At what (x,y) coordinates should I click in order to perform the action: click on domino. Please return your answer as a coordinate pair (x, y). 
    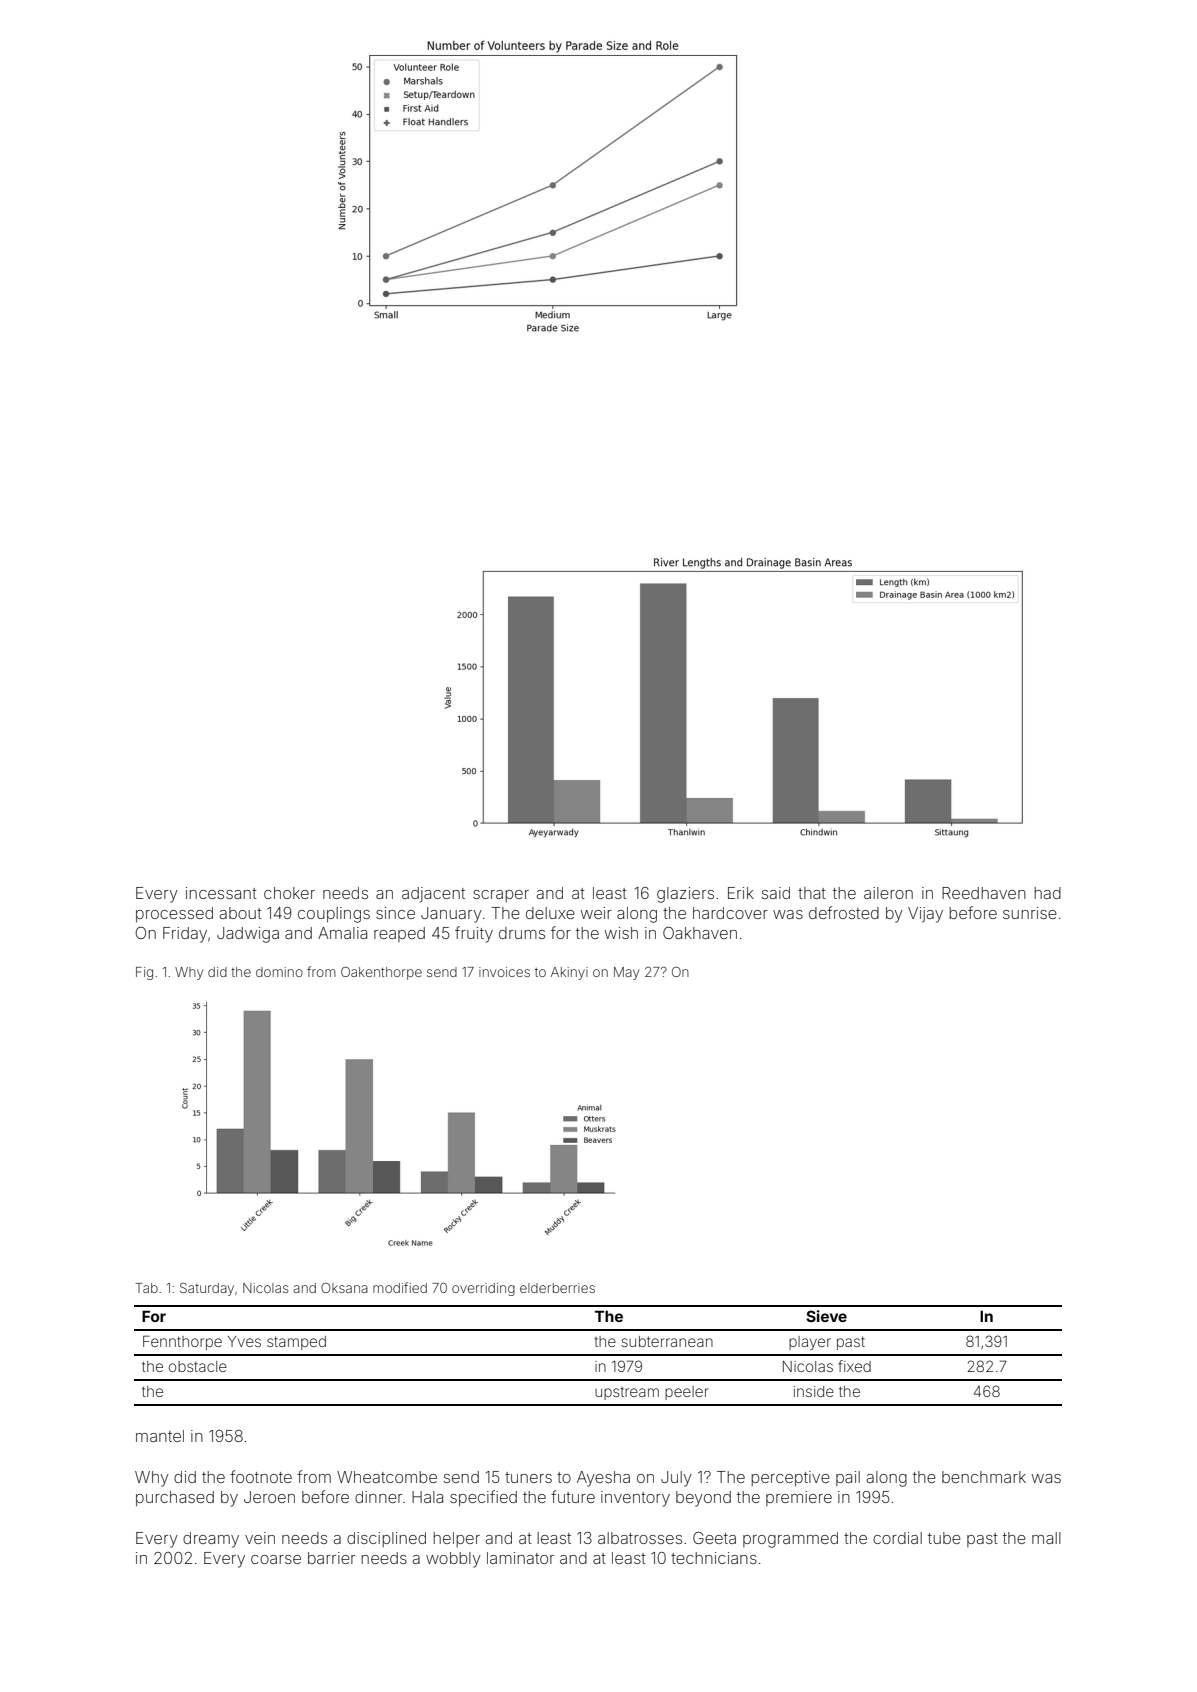
    Looking at the image, I should click on (279, 972).
